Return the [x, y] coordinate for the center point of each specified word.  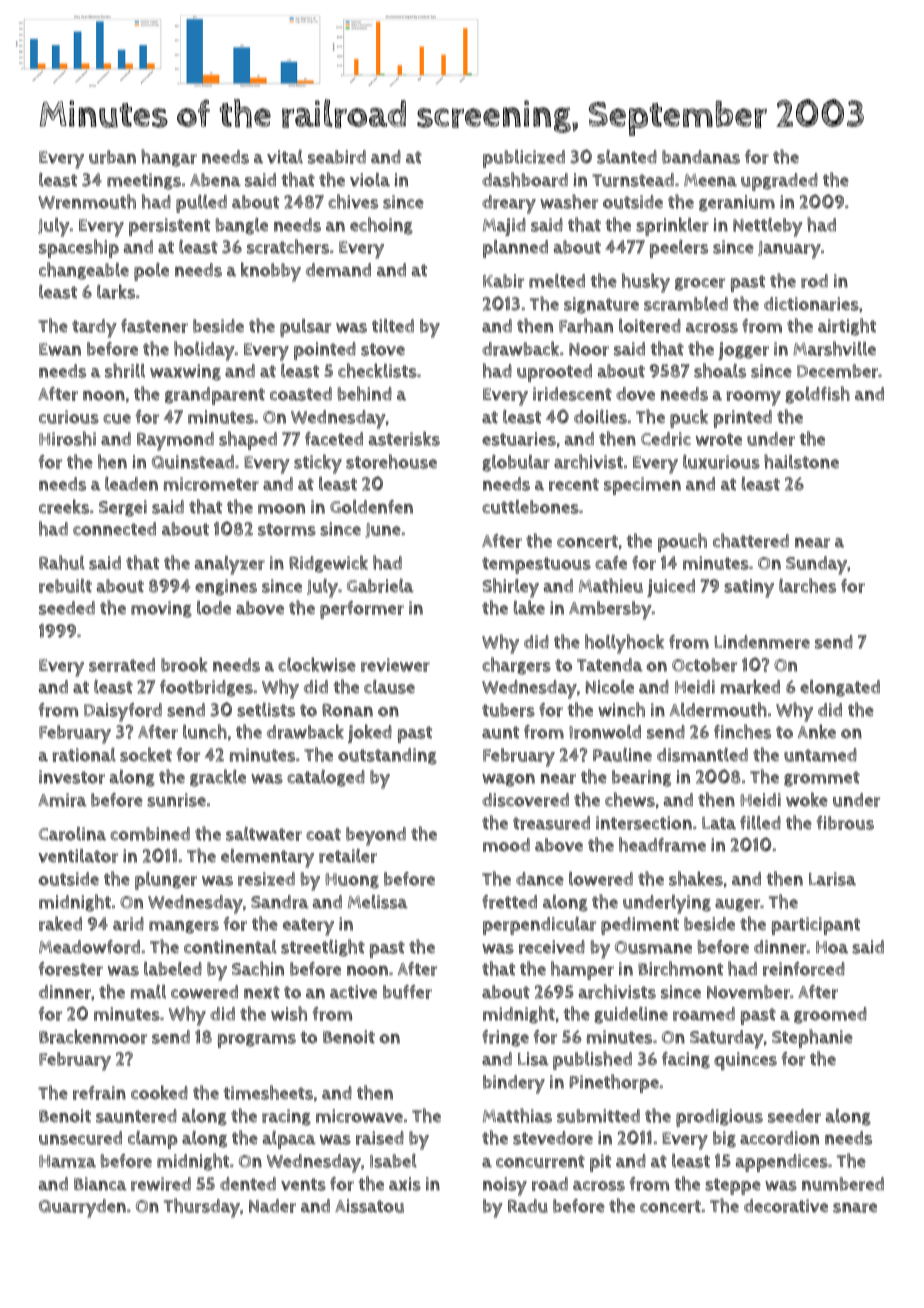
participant [816, 926]
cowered [204, 992]
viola [370, 180]
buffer [407, 992]
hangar [169, 158]
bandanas [701, 157]
